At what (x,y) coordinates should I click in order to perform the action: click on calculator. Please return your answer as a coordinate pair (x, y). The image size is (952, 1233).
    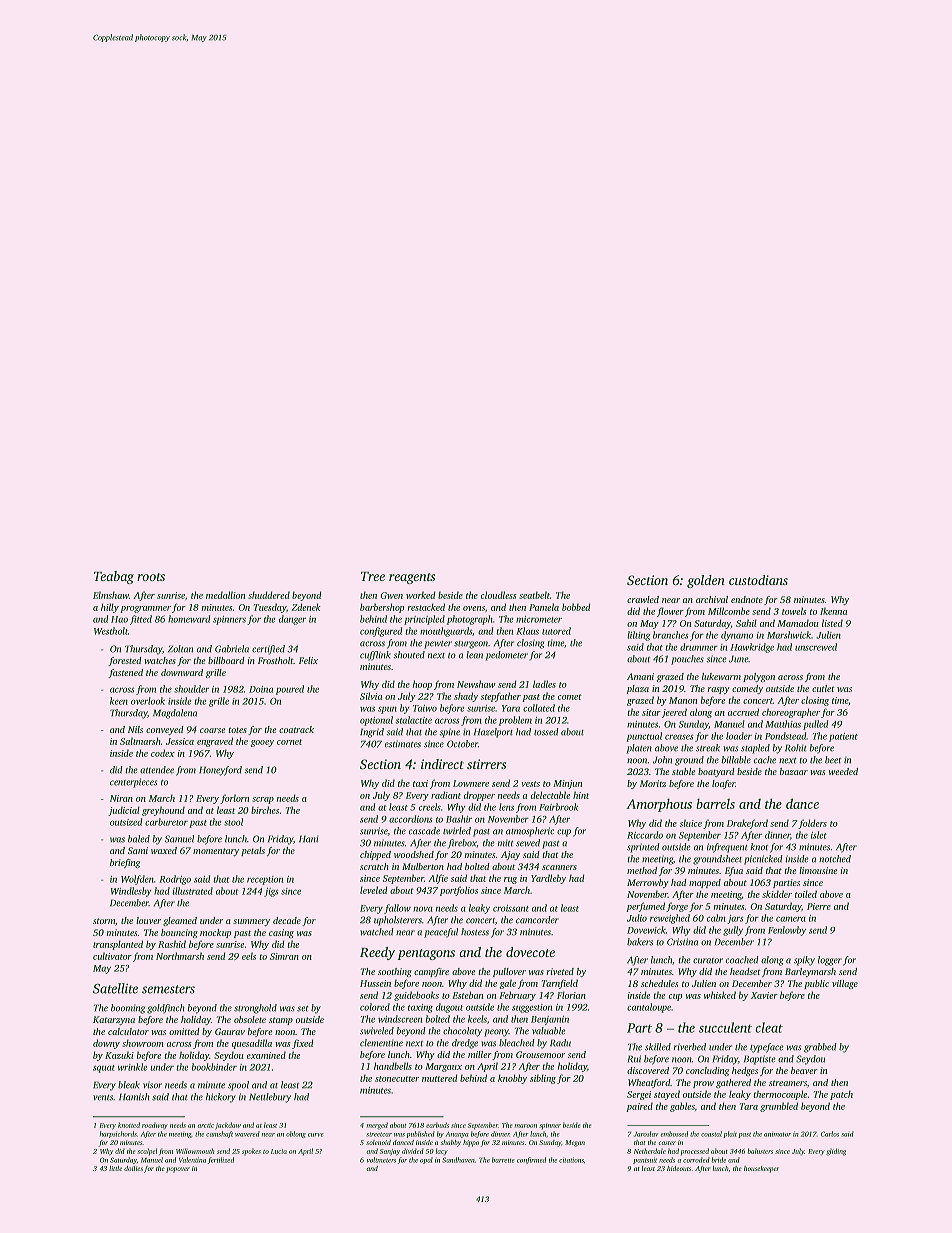
    Looking at the image, I should click on (128, 1031).
